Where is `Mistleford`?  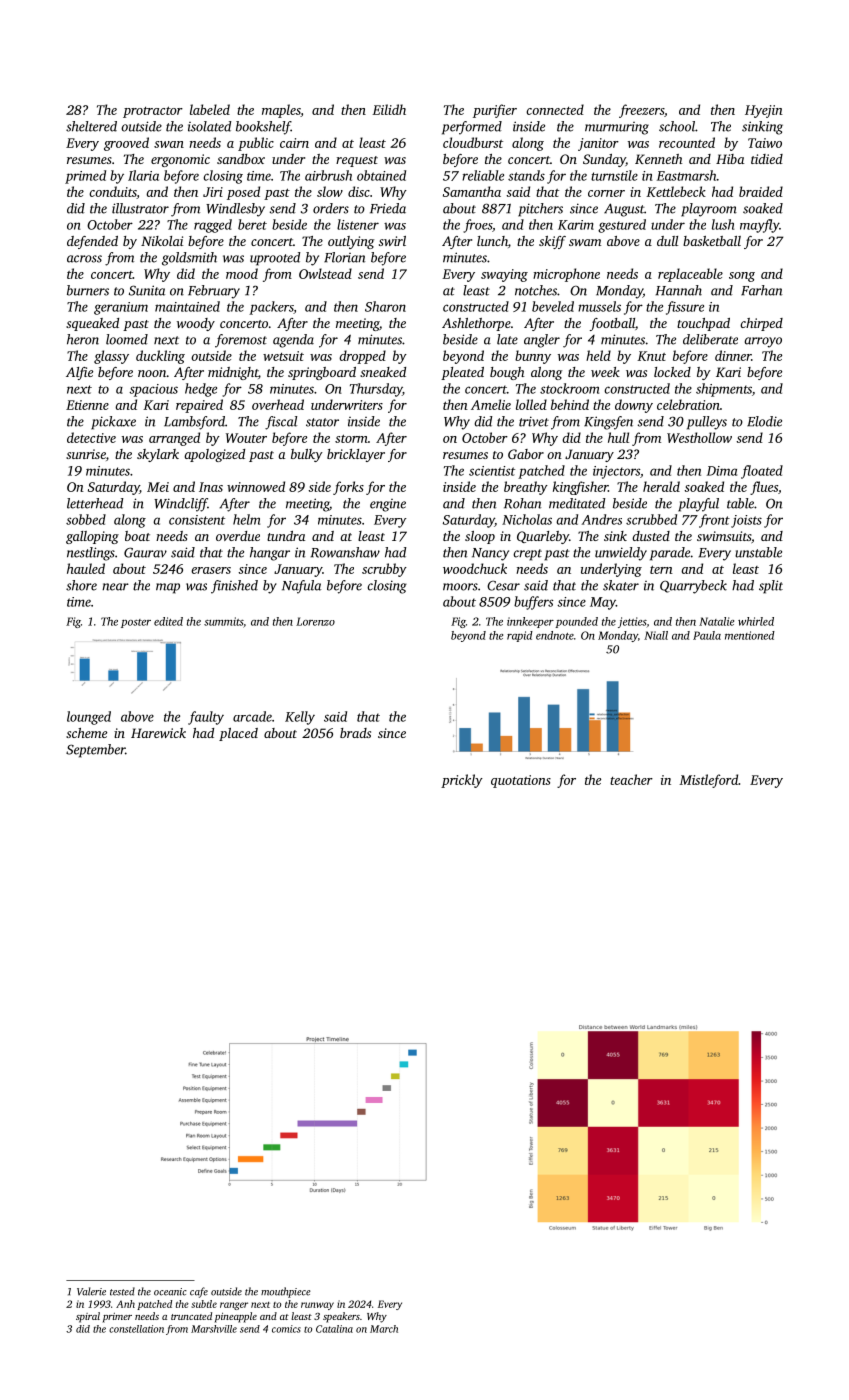 Mistleford is located at coordinates (708, 781).
